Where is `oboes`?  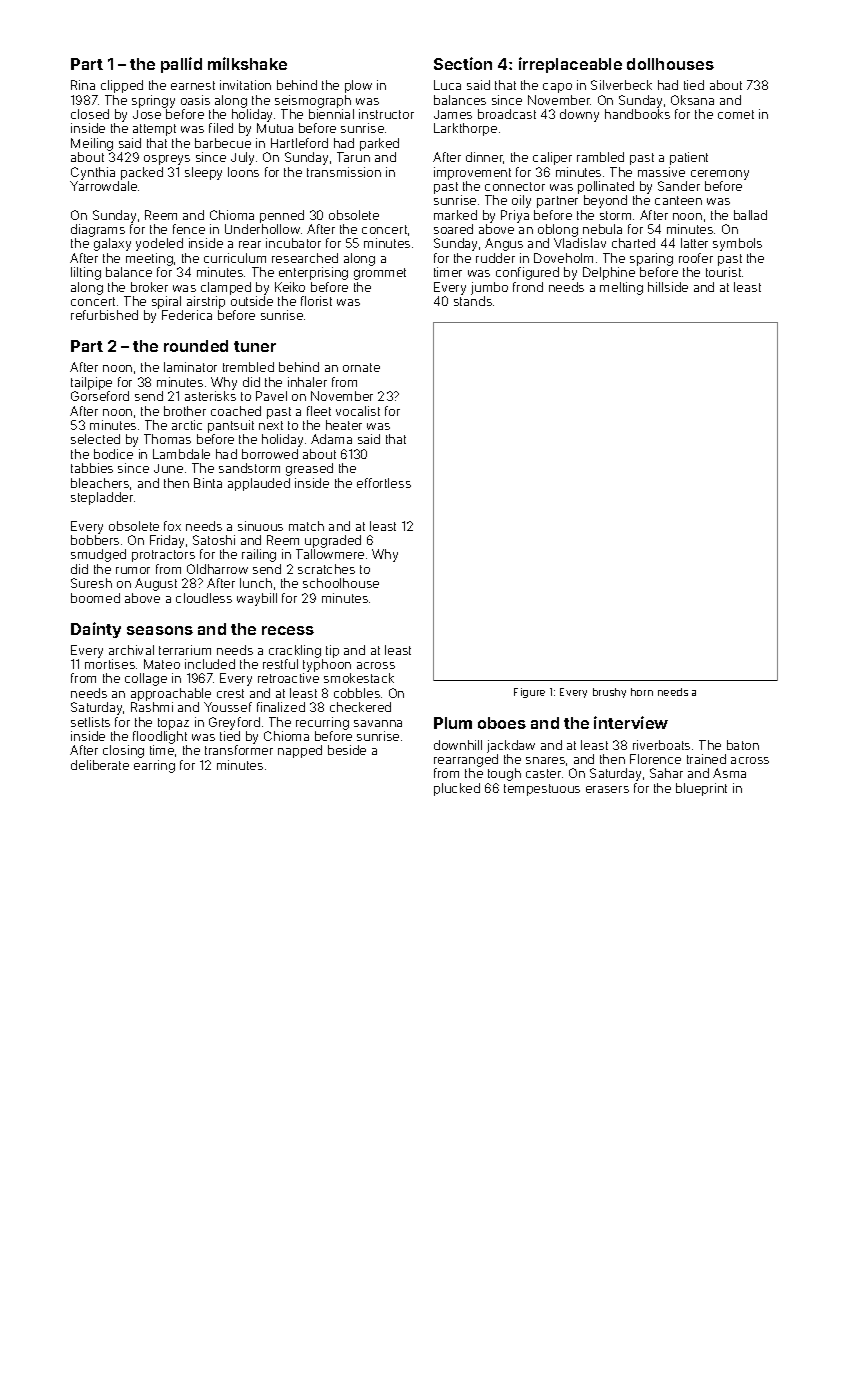
oboes is located at coordinates (502, 723).
